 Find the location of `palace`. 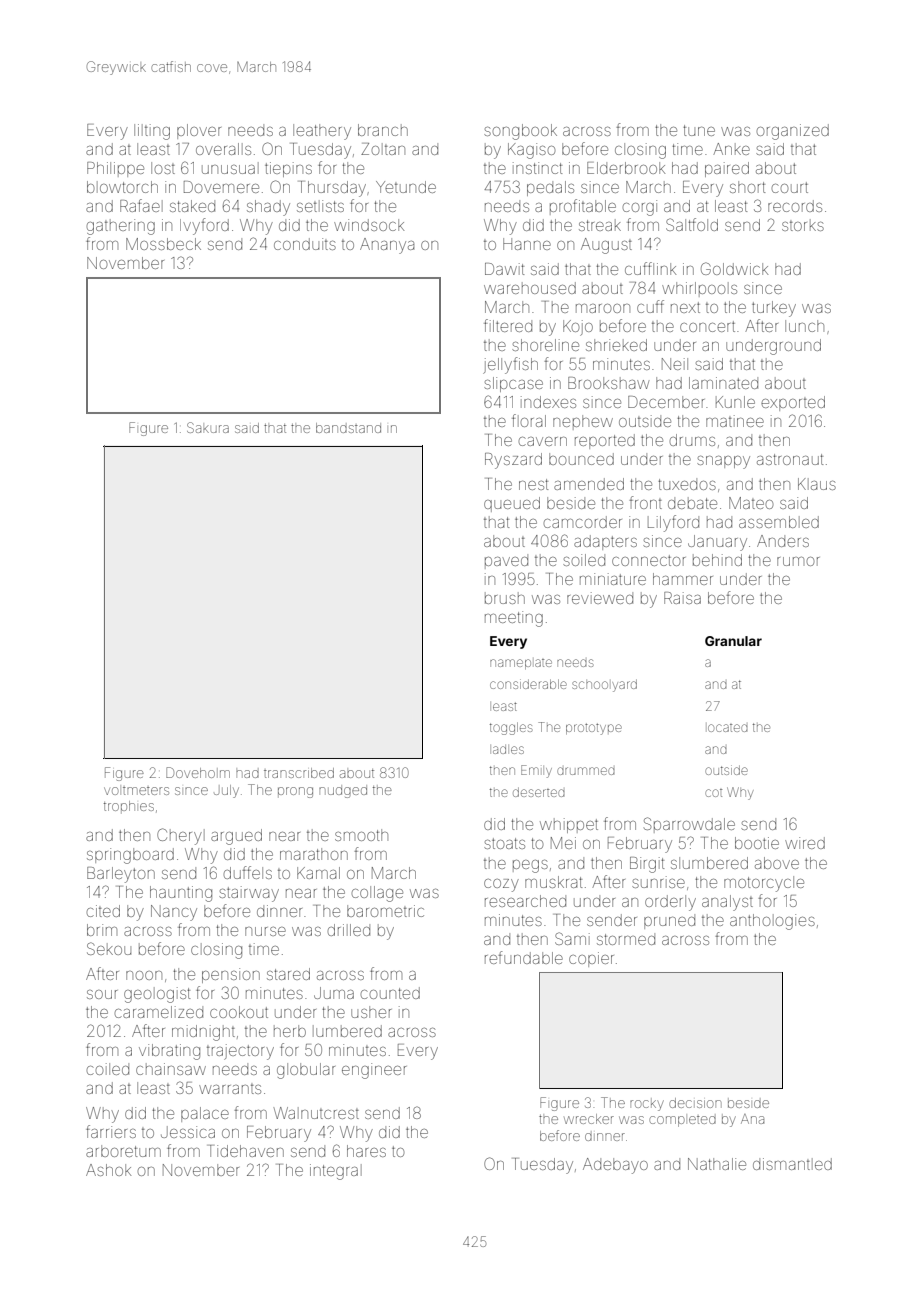

palace is located at coordinates (205, 1114).
